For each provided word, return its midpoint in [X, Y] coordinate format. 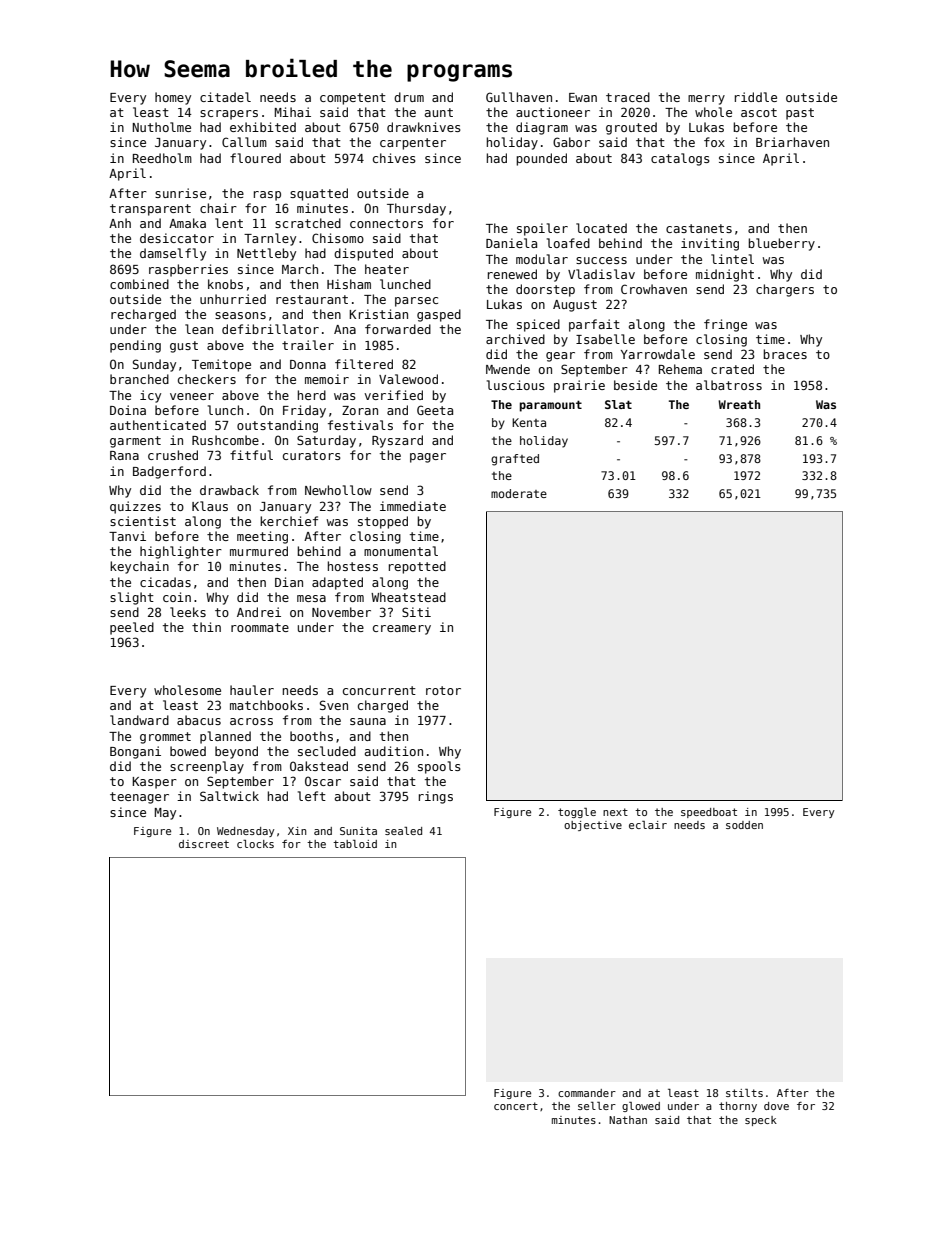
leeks [188, 612]
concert [516, 1106]
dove [776, 1106]
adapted [337, 583]
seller [597, 1106]
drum [409, 97]
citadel [225, 97]
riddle [756, 97]
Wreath [739, 404]
